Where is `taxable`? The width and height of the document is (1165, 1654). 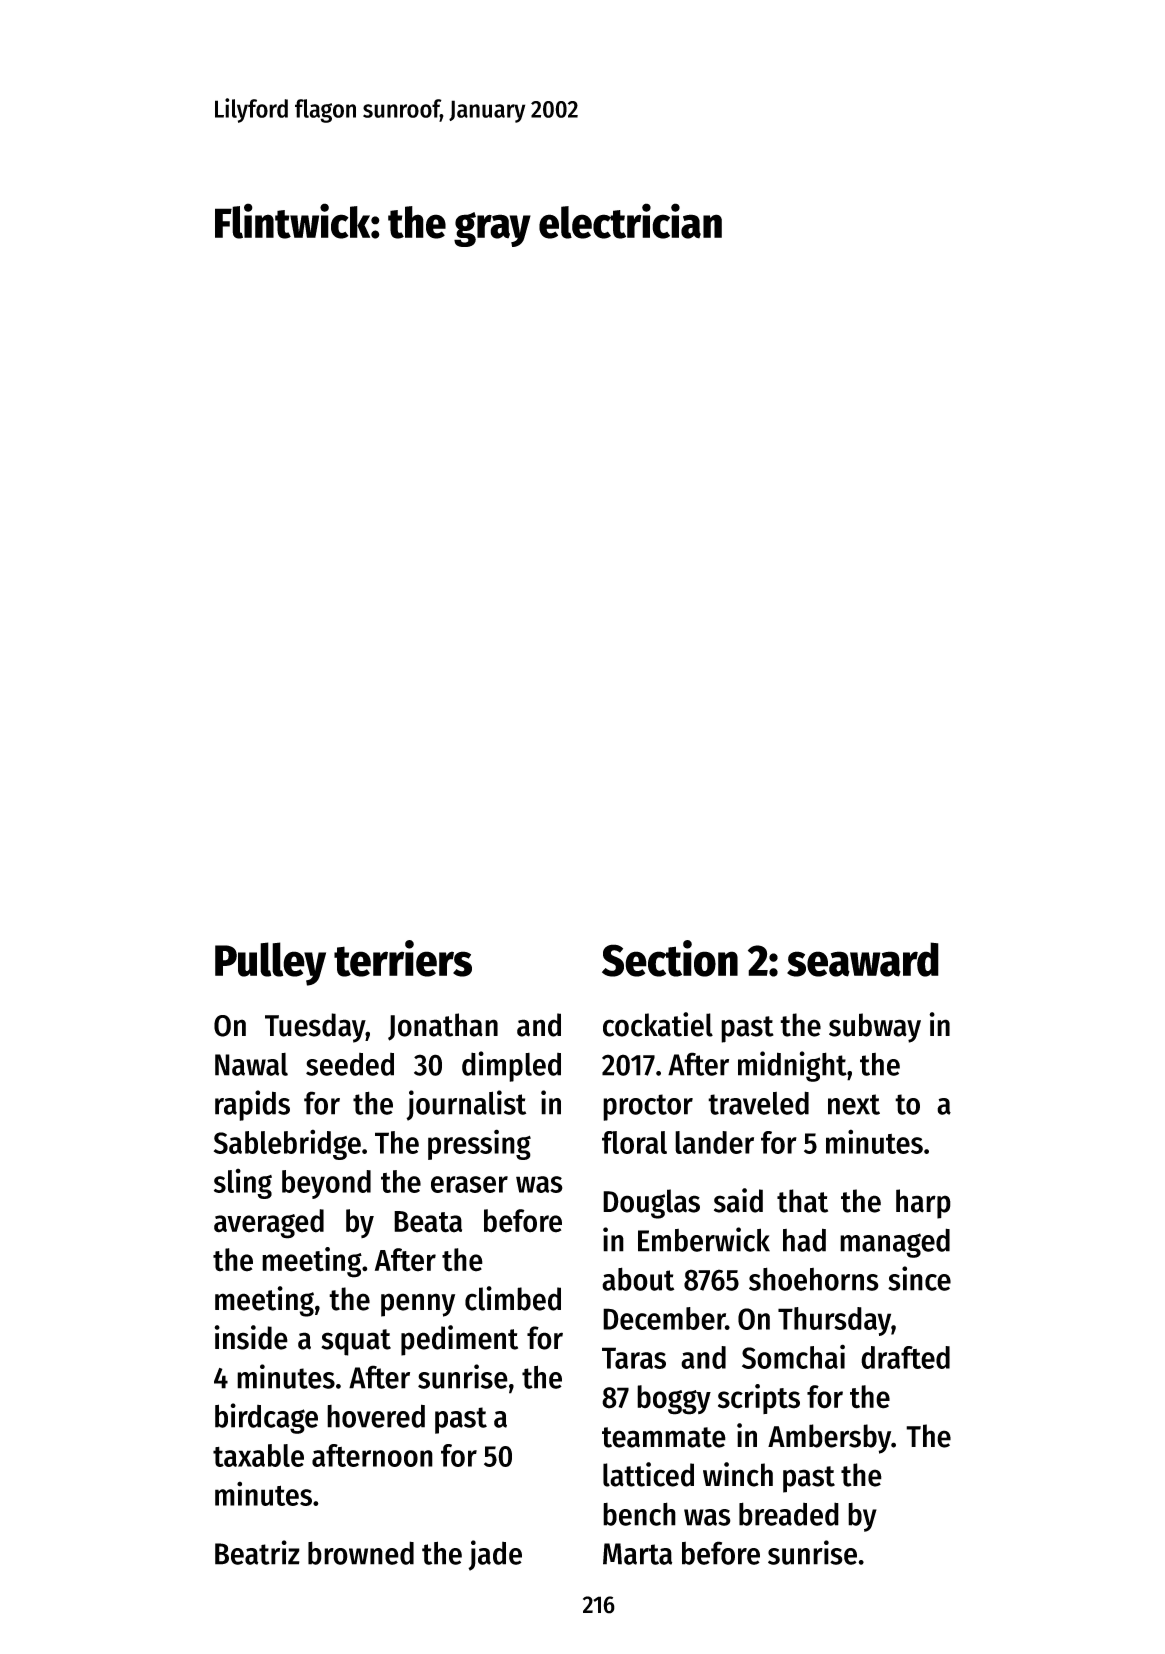 taxable is located at coordinates (258, 1455).
